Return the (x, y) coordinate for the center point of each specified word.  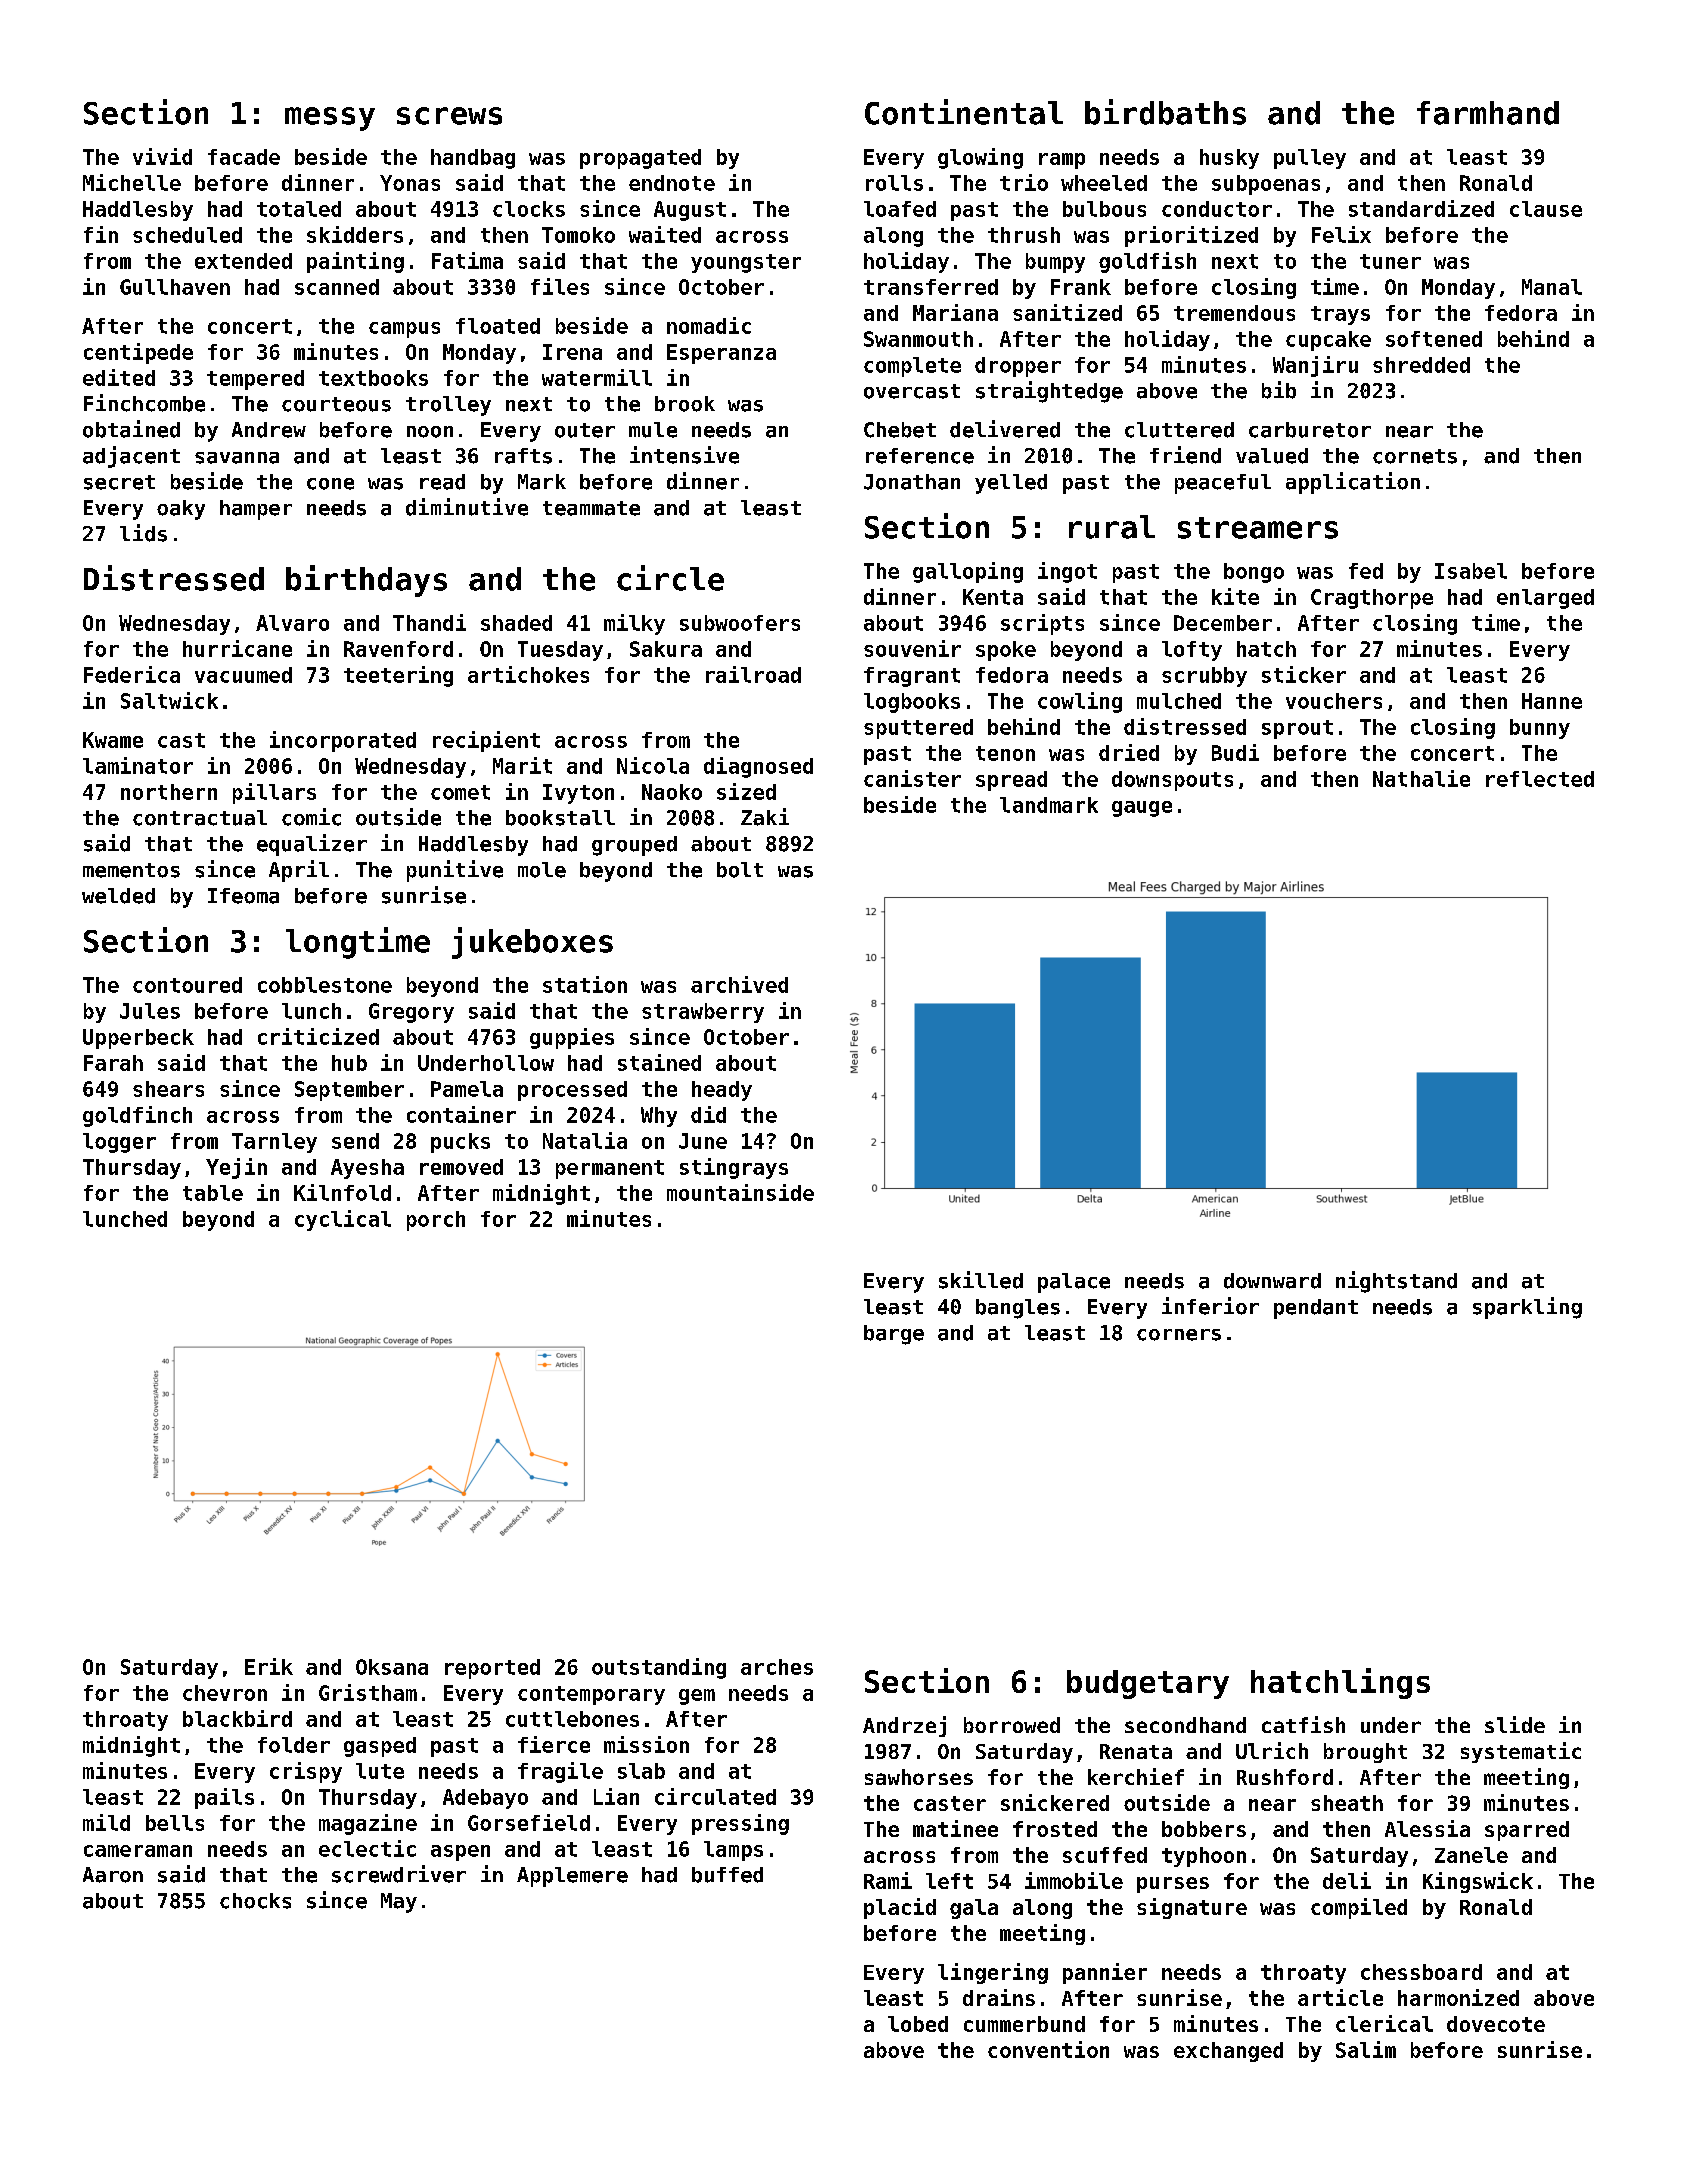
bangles (1018, 1309)
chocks (255, 1901)
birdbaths (1165, 112)
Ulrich (1272, 1750)
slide (1515, 1724)
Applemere (572, 1877)
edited (119, 377)
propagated (640, 159)
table (213, 1193)
